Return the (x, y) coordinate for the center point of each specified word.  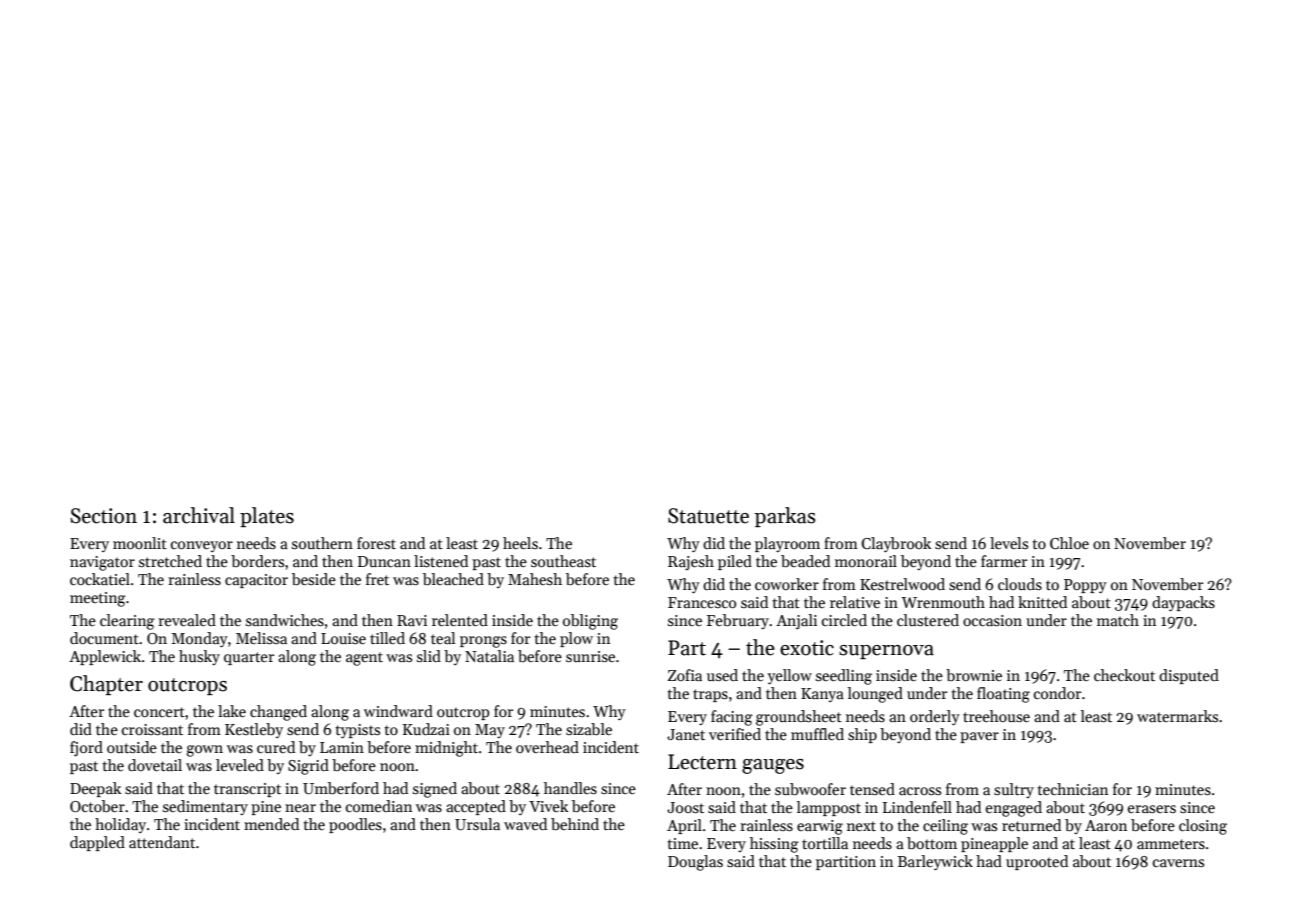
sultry (1014, 790)
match (1118, 620)
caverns (1178, 863)
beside (314, 579)
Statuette (708, 516)
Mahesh (535, 579)
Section (103, 516)
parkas (785, 517)
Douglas (695, 863)
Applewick (105, 657)
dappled (97, 843)
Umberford (341, 788)
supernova (886, 652)
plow (576, 639)
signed (435, 790)
